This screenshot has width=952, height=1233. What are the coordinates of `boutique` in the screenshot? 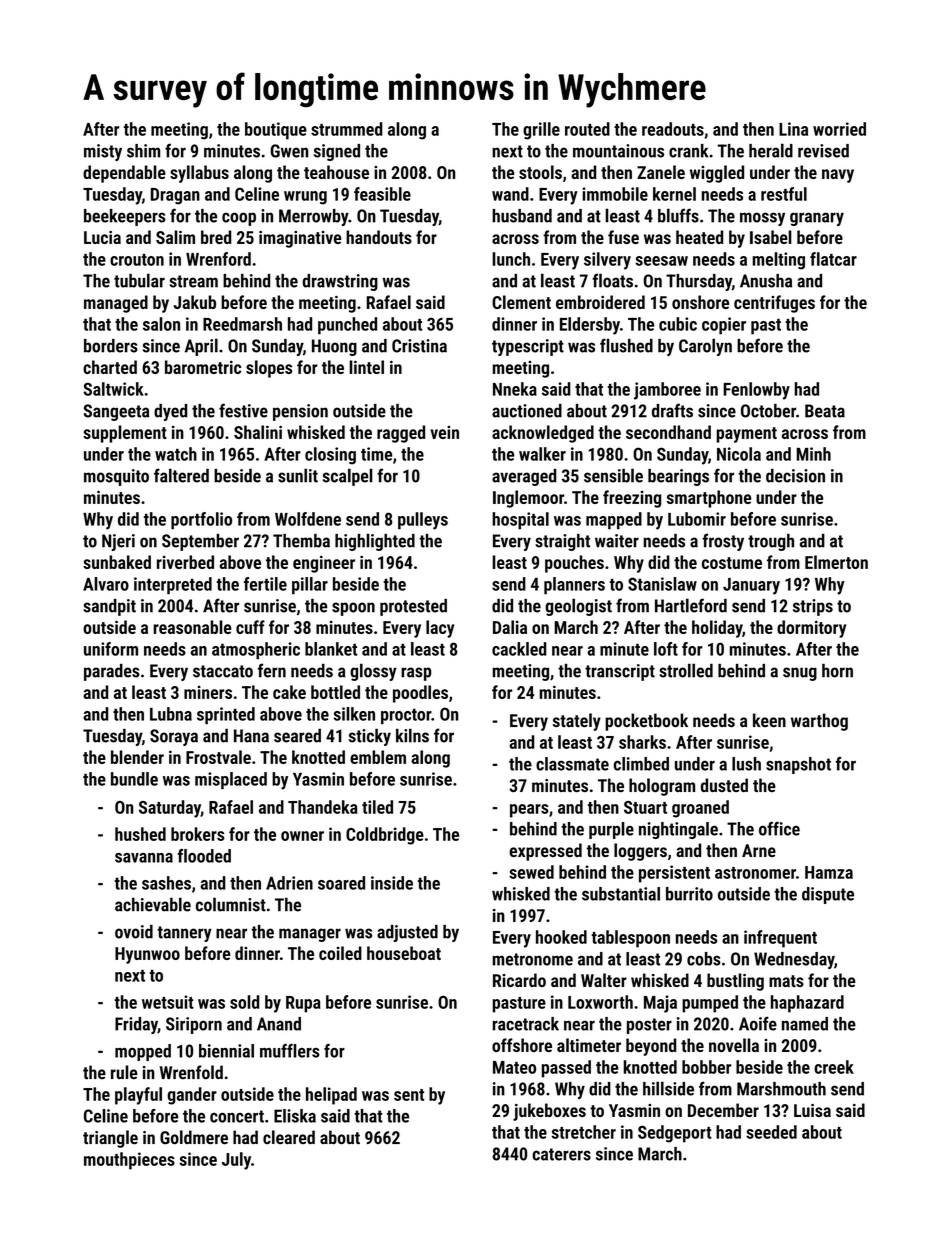 It's located at (276, 131).
